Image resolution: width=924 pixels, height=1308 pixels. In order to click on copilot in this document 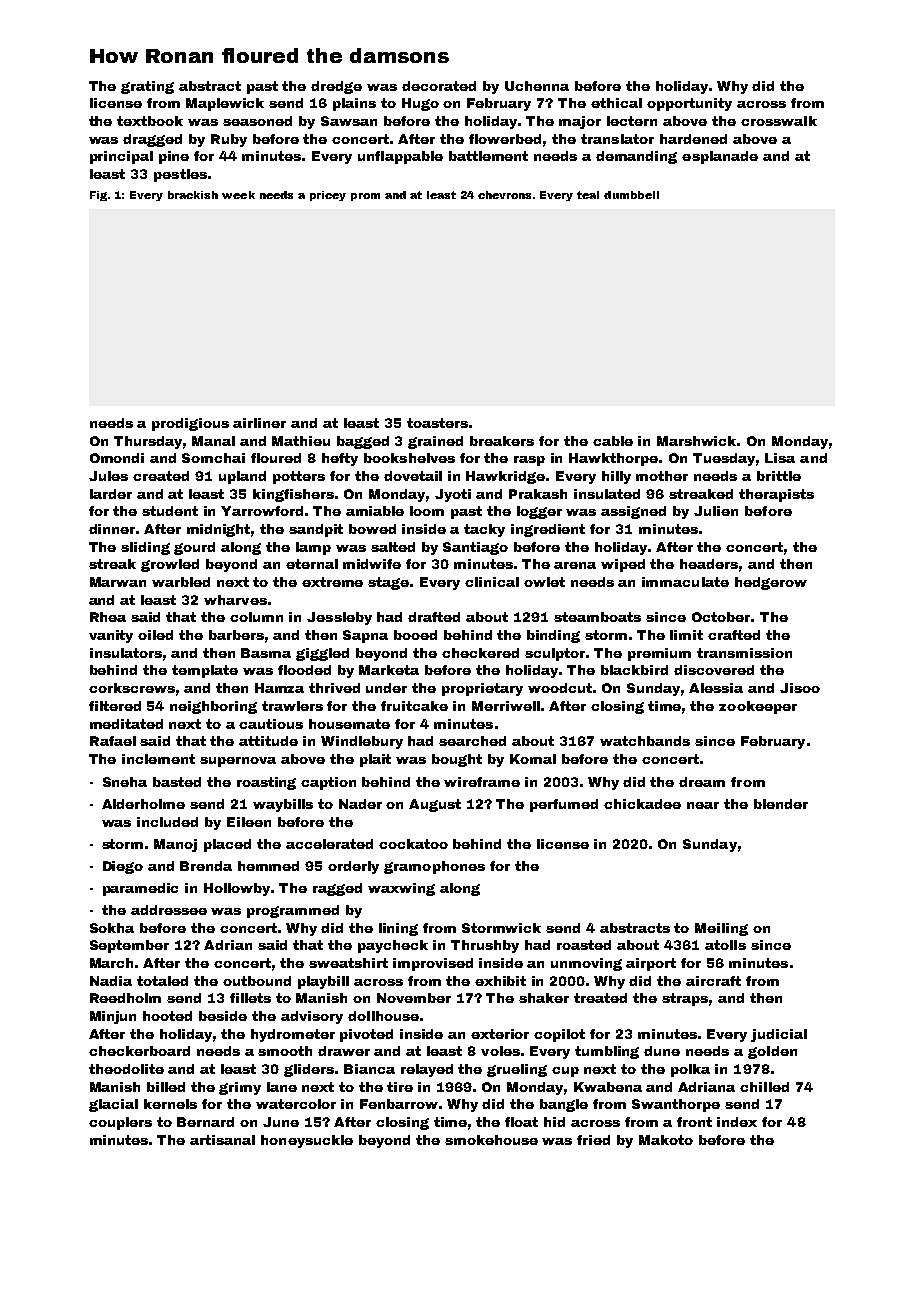, I will do `click(559, 1035)`.
